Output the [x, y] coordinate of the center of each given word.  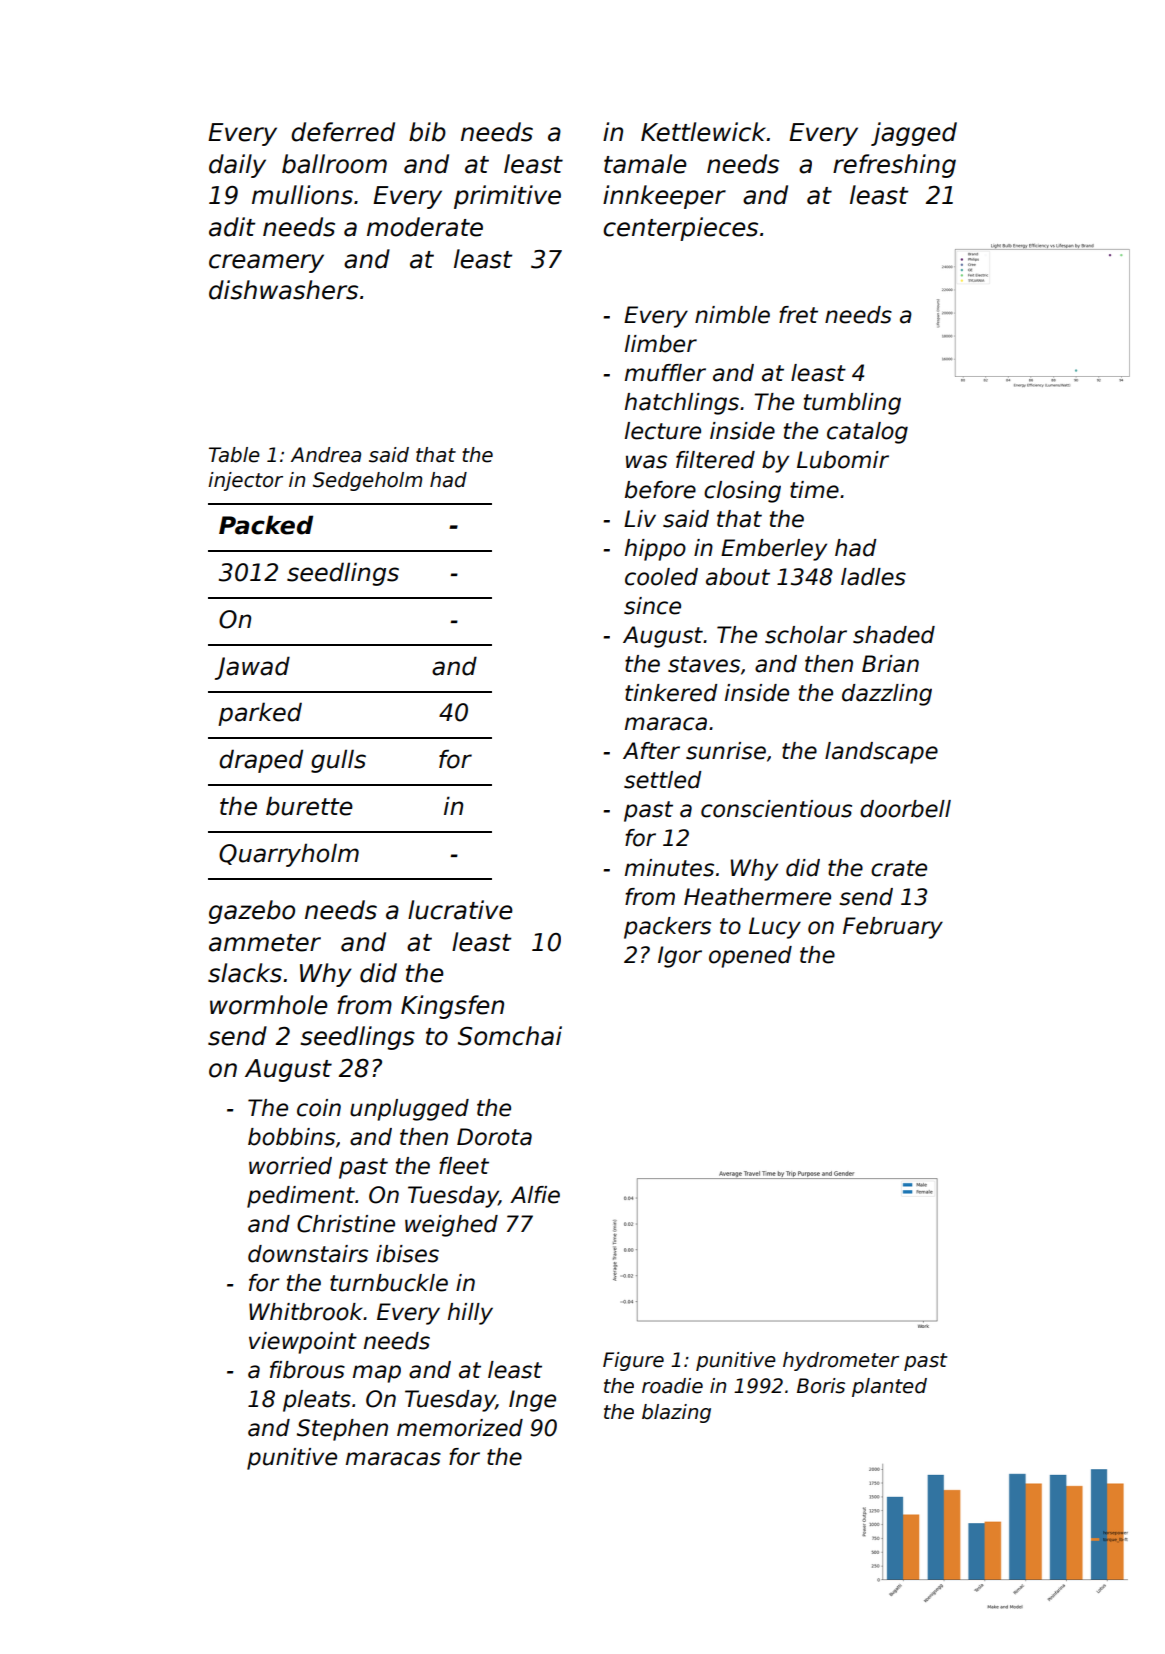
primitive [507, 197]
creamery [266, 263]
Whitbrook [305, 1312]
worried [290, 1166]
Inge [532, 1401]
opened [750, 957]
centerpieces [680, 229]
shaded [894, 635]
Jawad [252, 668]
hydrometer [841, 1361]
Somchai [510, 1036]
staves [704, 664]
